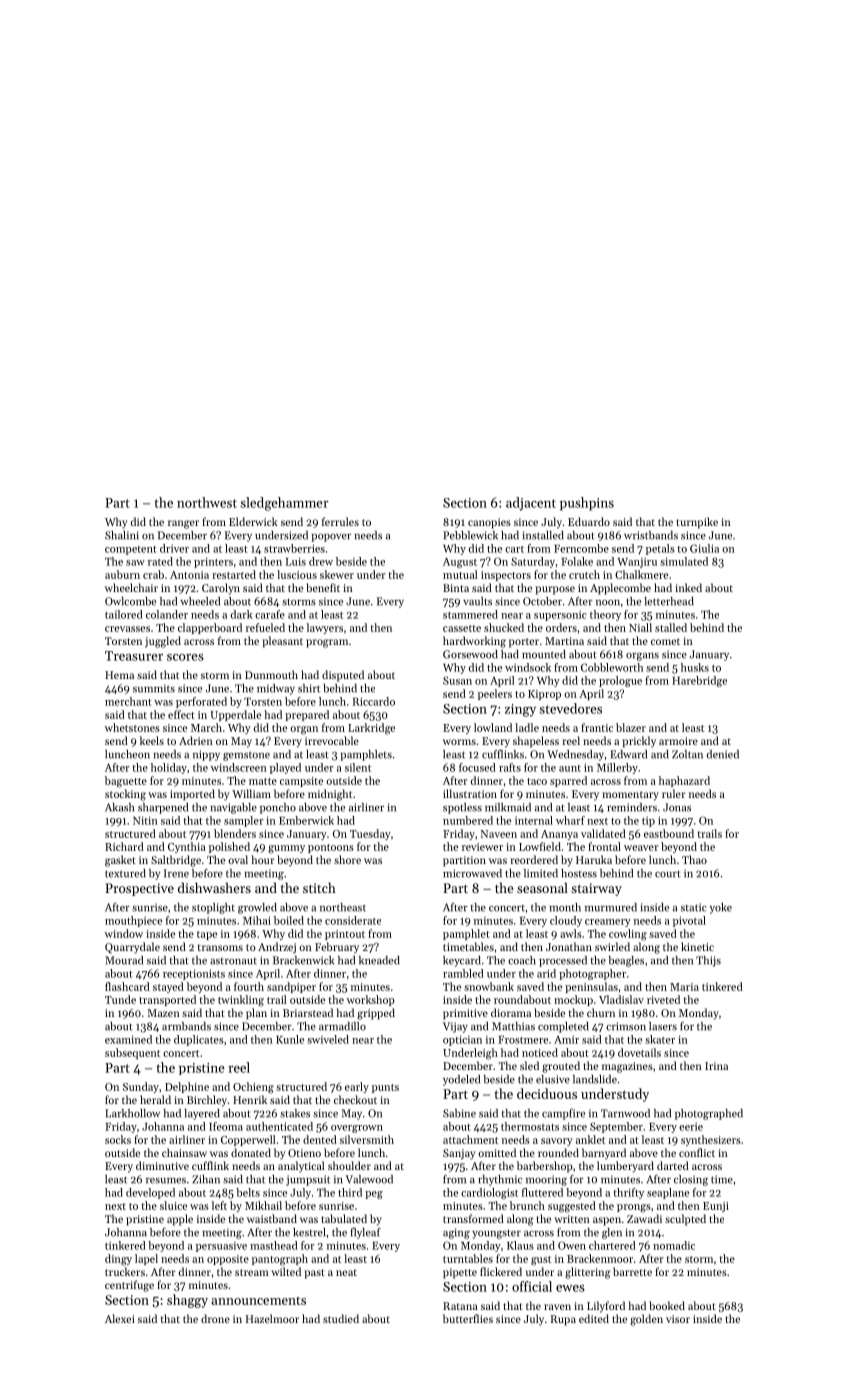 This page has height=1400, width=849. I want to click on centrifuge, so click(129, 1286).
